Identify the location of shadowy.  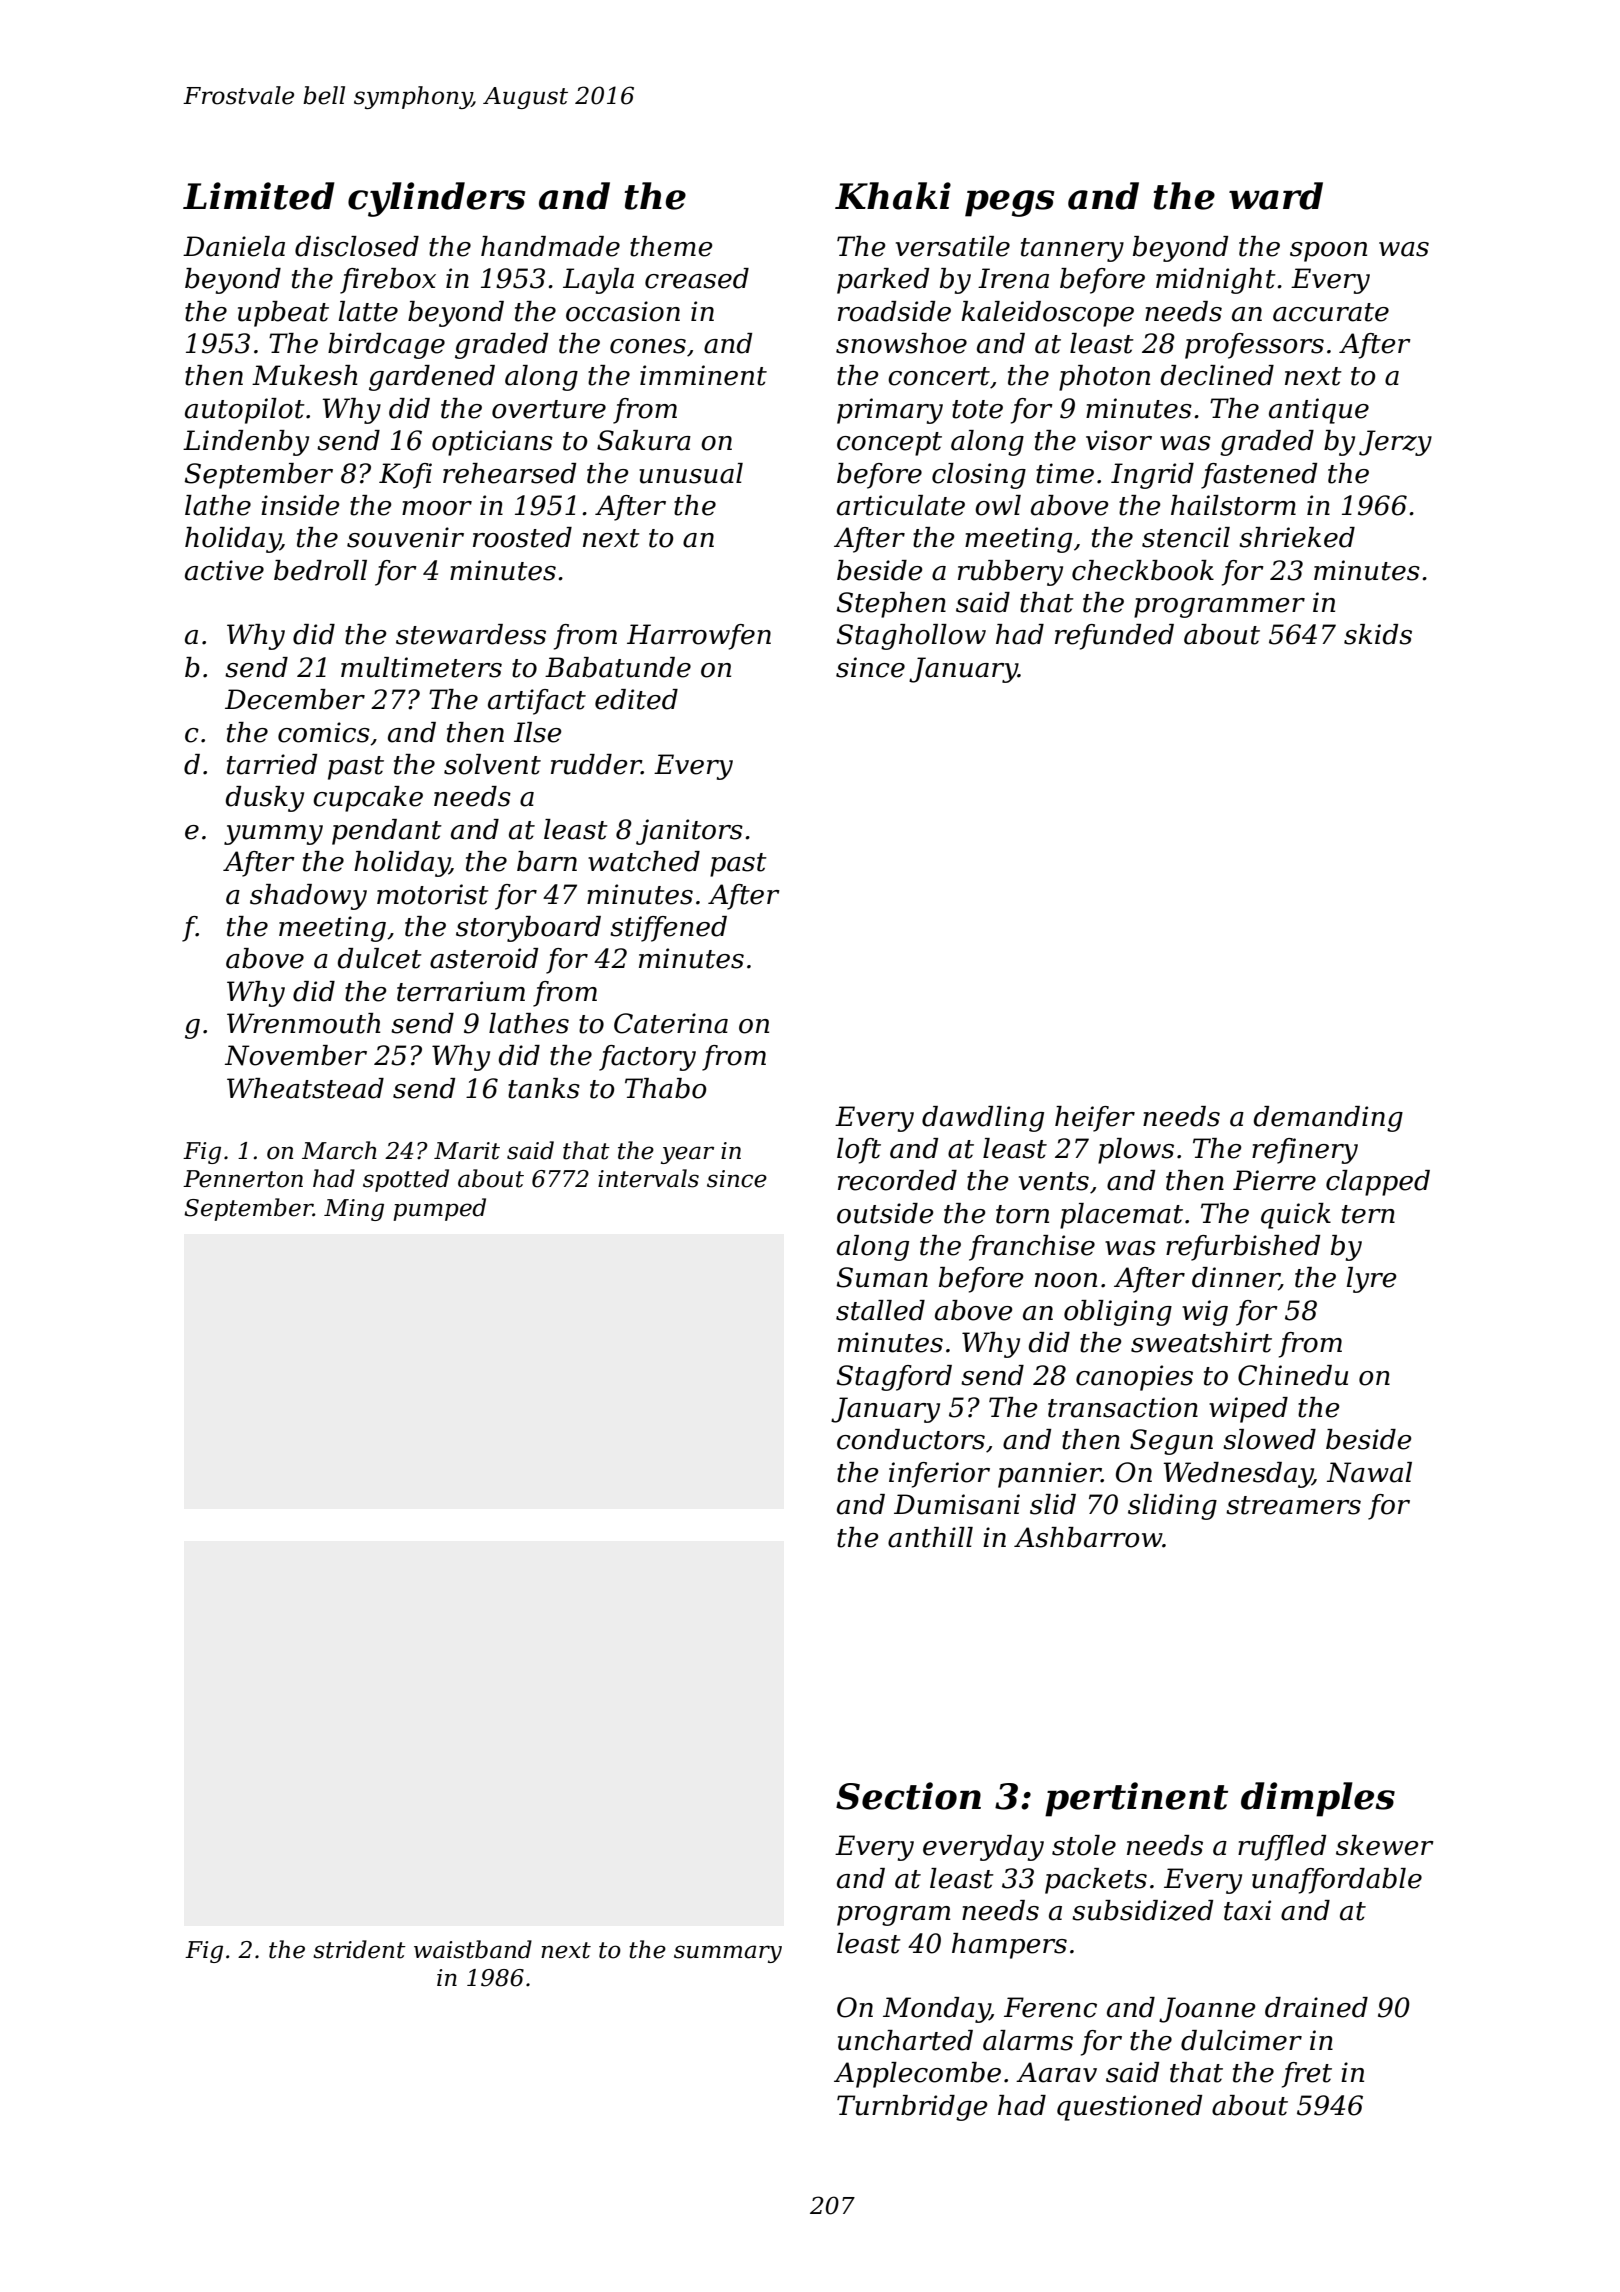
(308, 897).
